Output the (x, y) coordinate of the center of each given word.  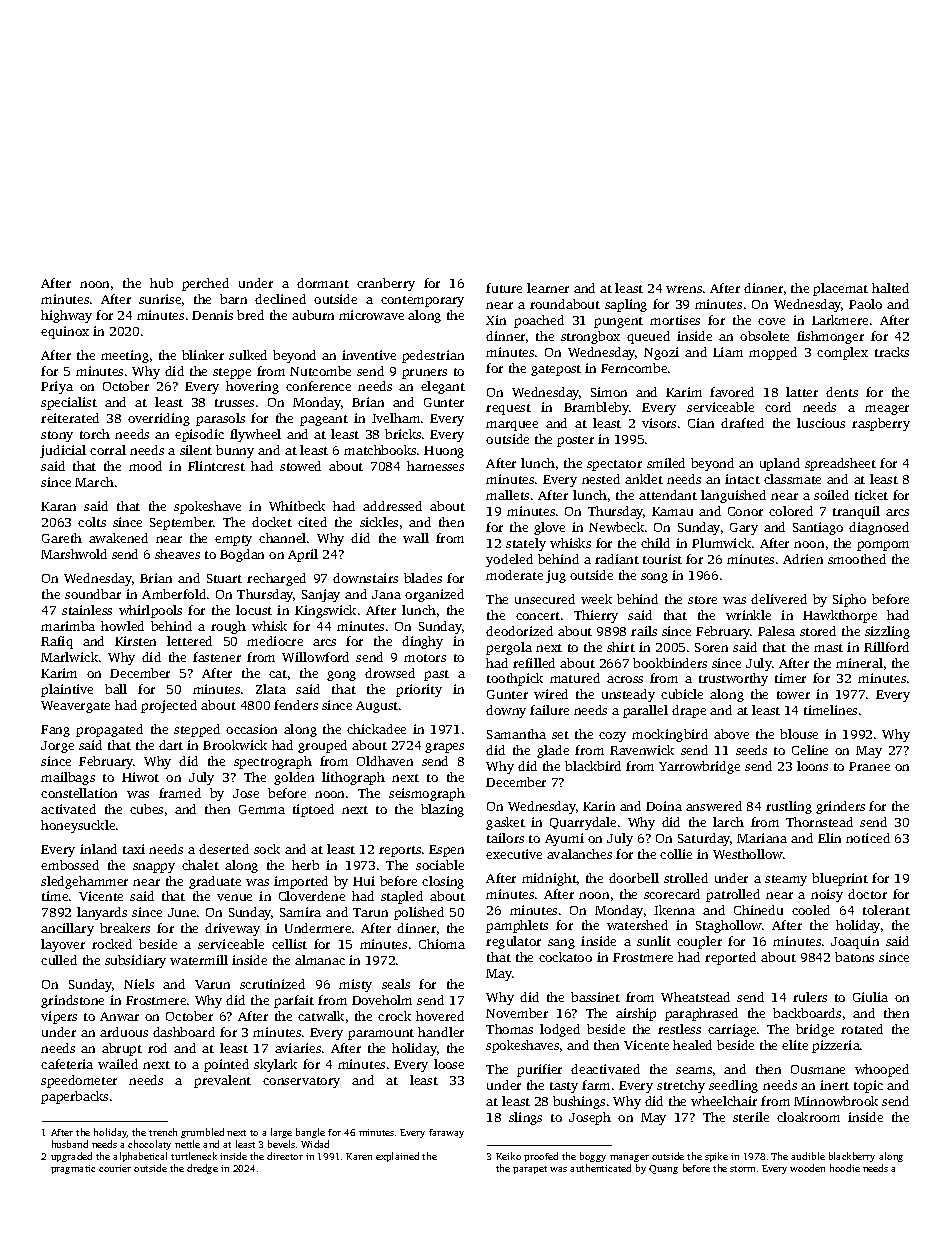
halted (890, 288)
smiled (666, 463)
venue (234, 897)
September (182, 523)
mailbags (68, 778)
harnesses (435, 466)
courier (115, 1168)
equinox (65, 332)
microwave (371, 315)
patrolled (733, 895)
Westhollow (748, 854)
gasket (505, 823)
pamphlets (517, 926)
